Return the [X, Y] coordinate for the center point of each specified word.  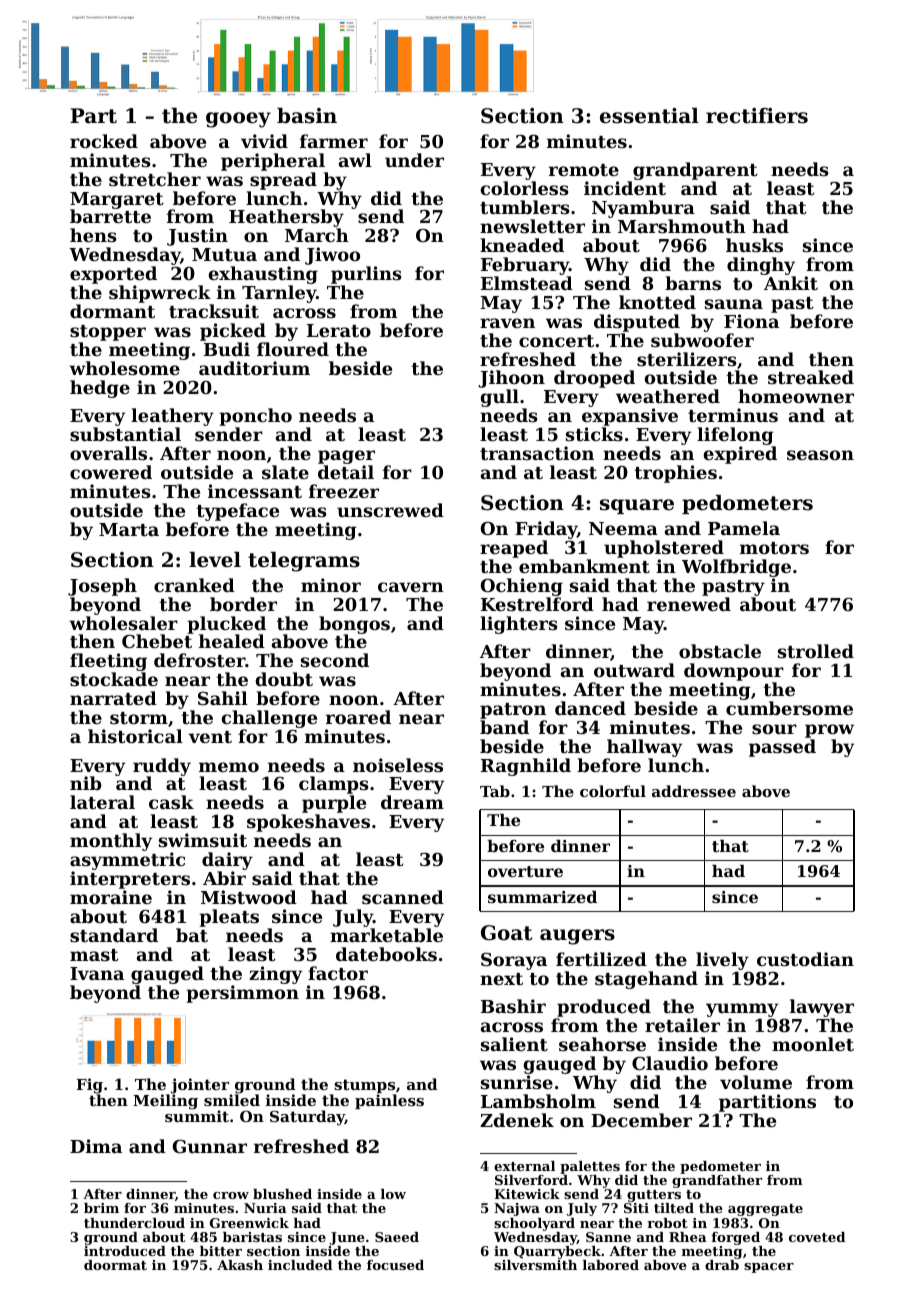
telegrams [304, 562]
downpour [734, 672]
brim [101, 1208]
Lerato [339, 330]
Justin [197, 237]
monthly [111, 842]
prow [829, 731]
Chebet [157, 641]
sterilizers [687, 359]
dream [412, 802]
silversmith [535, 1265]
